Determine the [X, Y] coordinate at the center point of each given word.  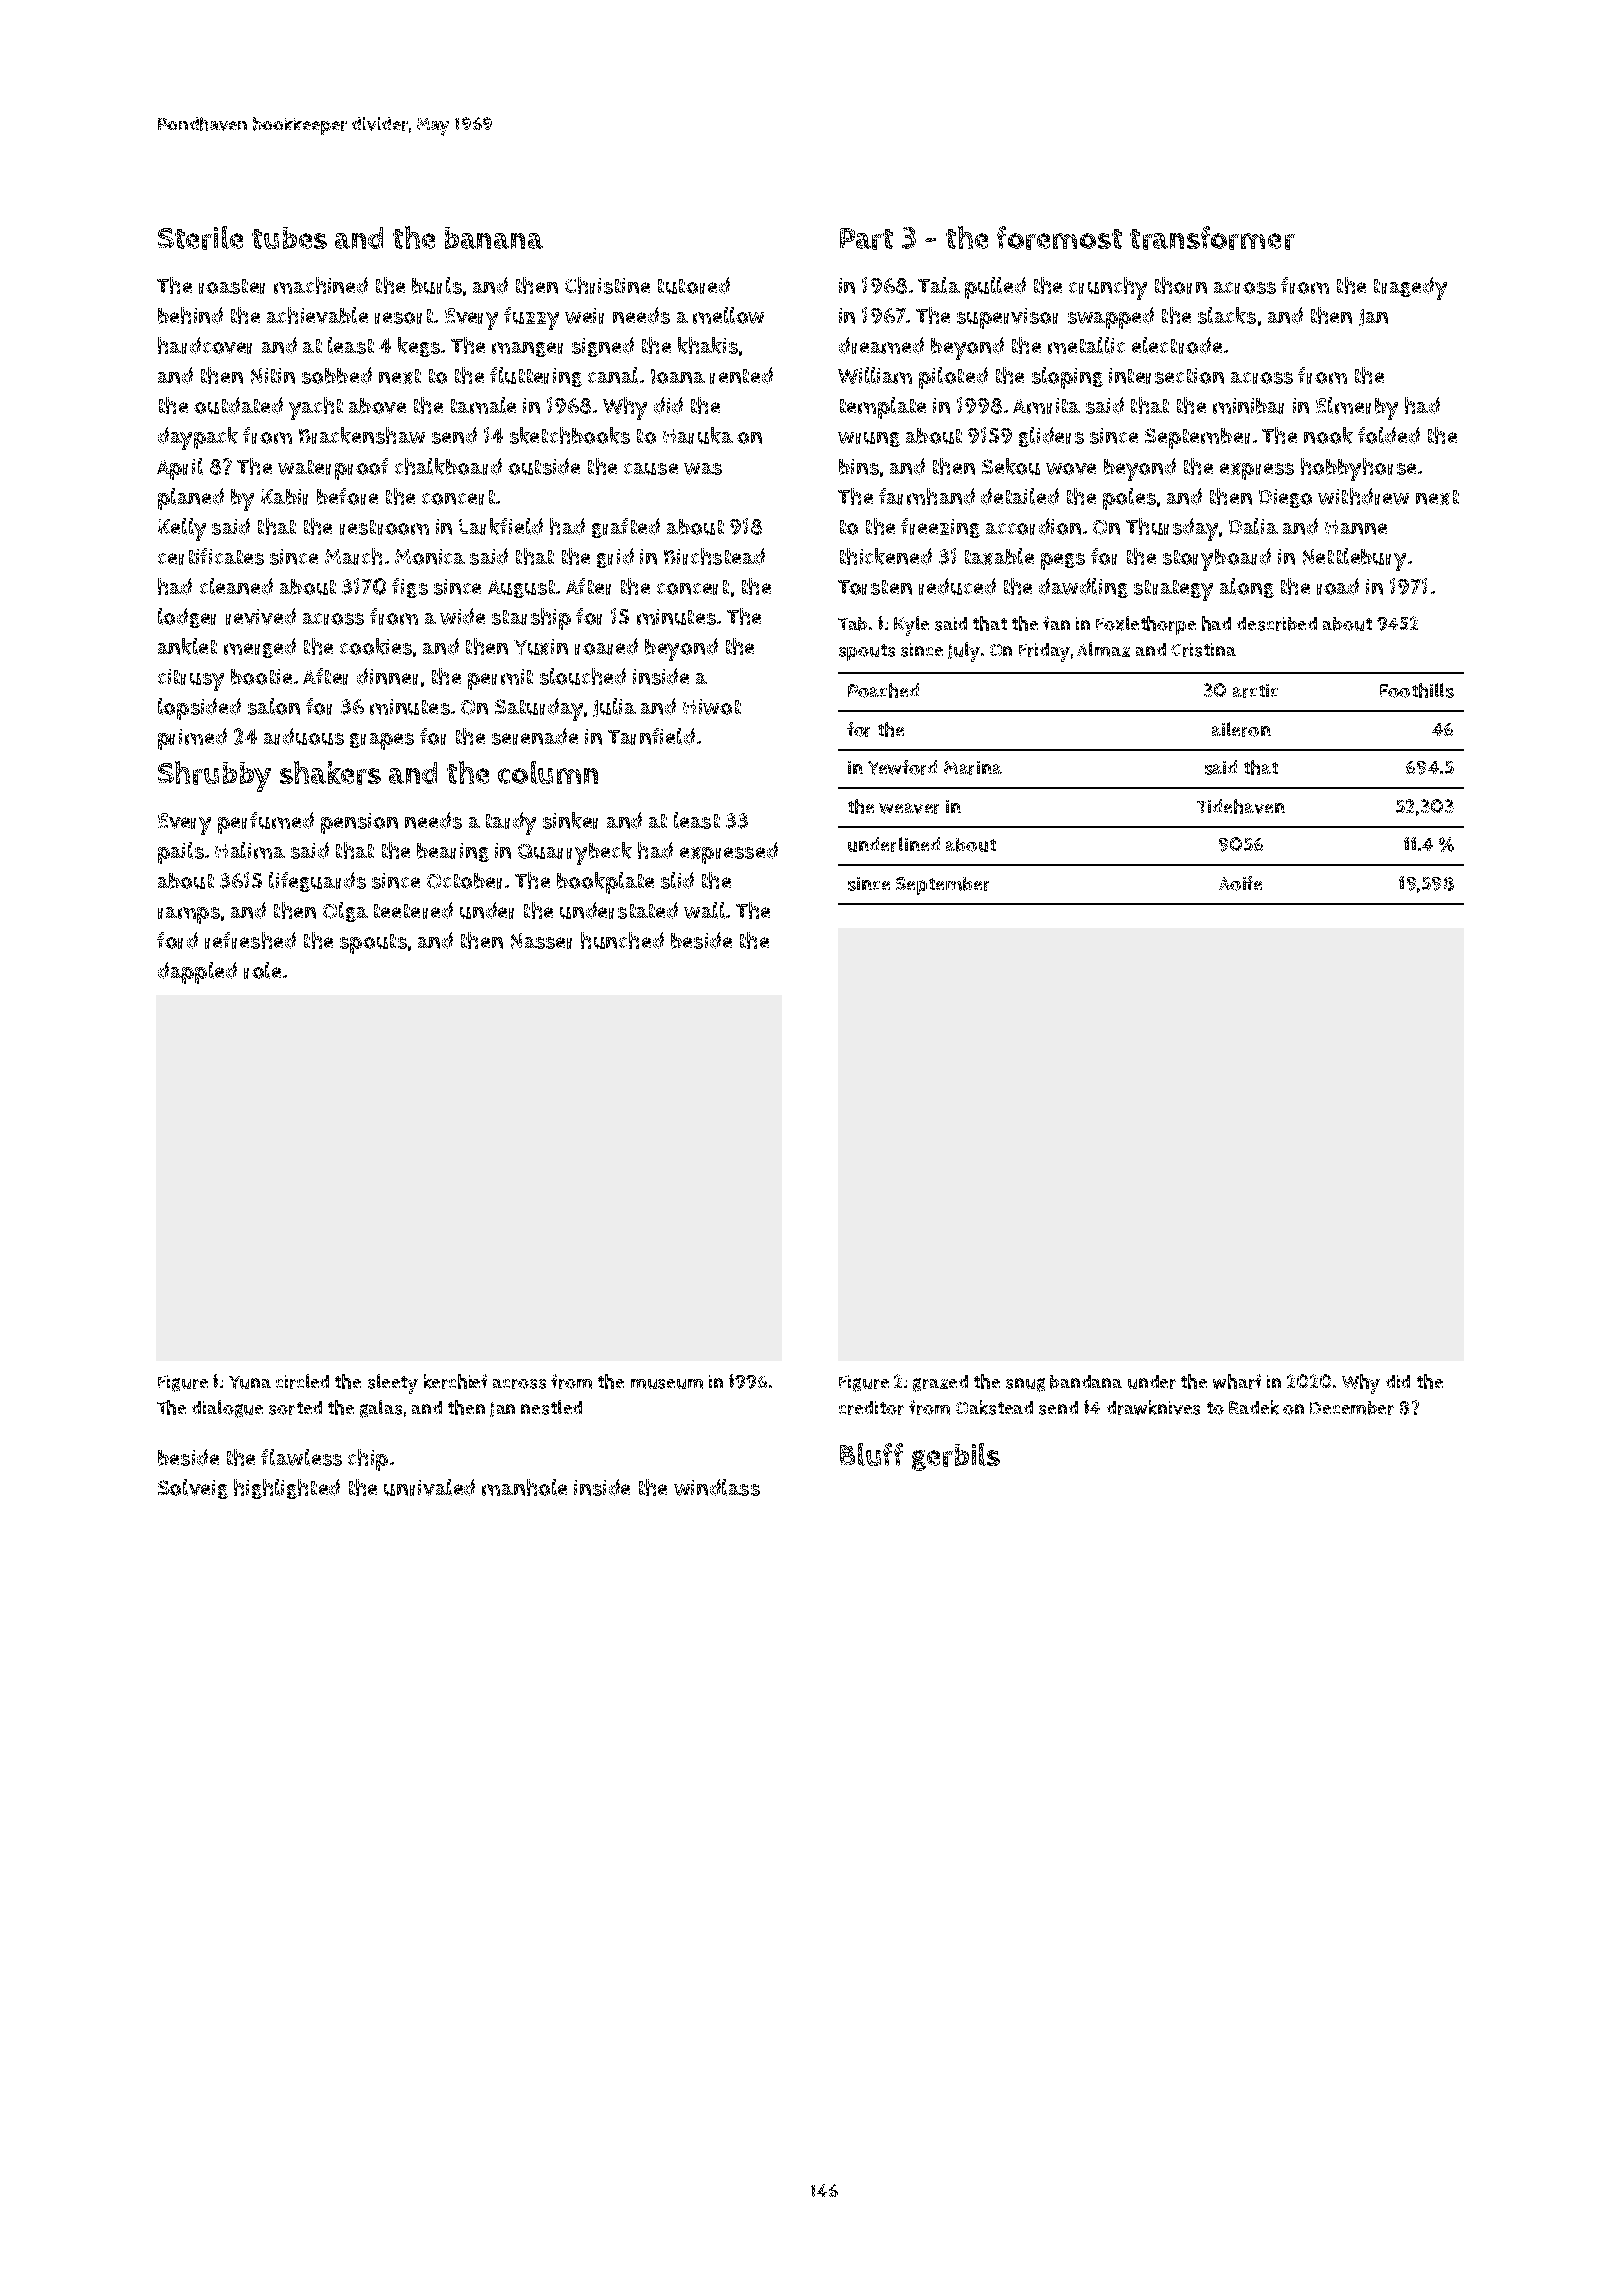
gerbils [956, 1457]
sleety [393, 1384]
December [1352, 1408]
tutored [694, 285]
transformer [1212, 238]
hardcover [205, 345]
